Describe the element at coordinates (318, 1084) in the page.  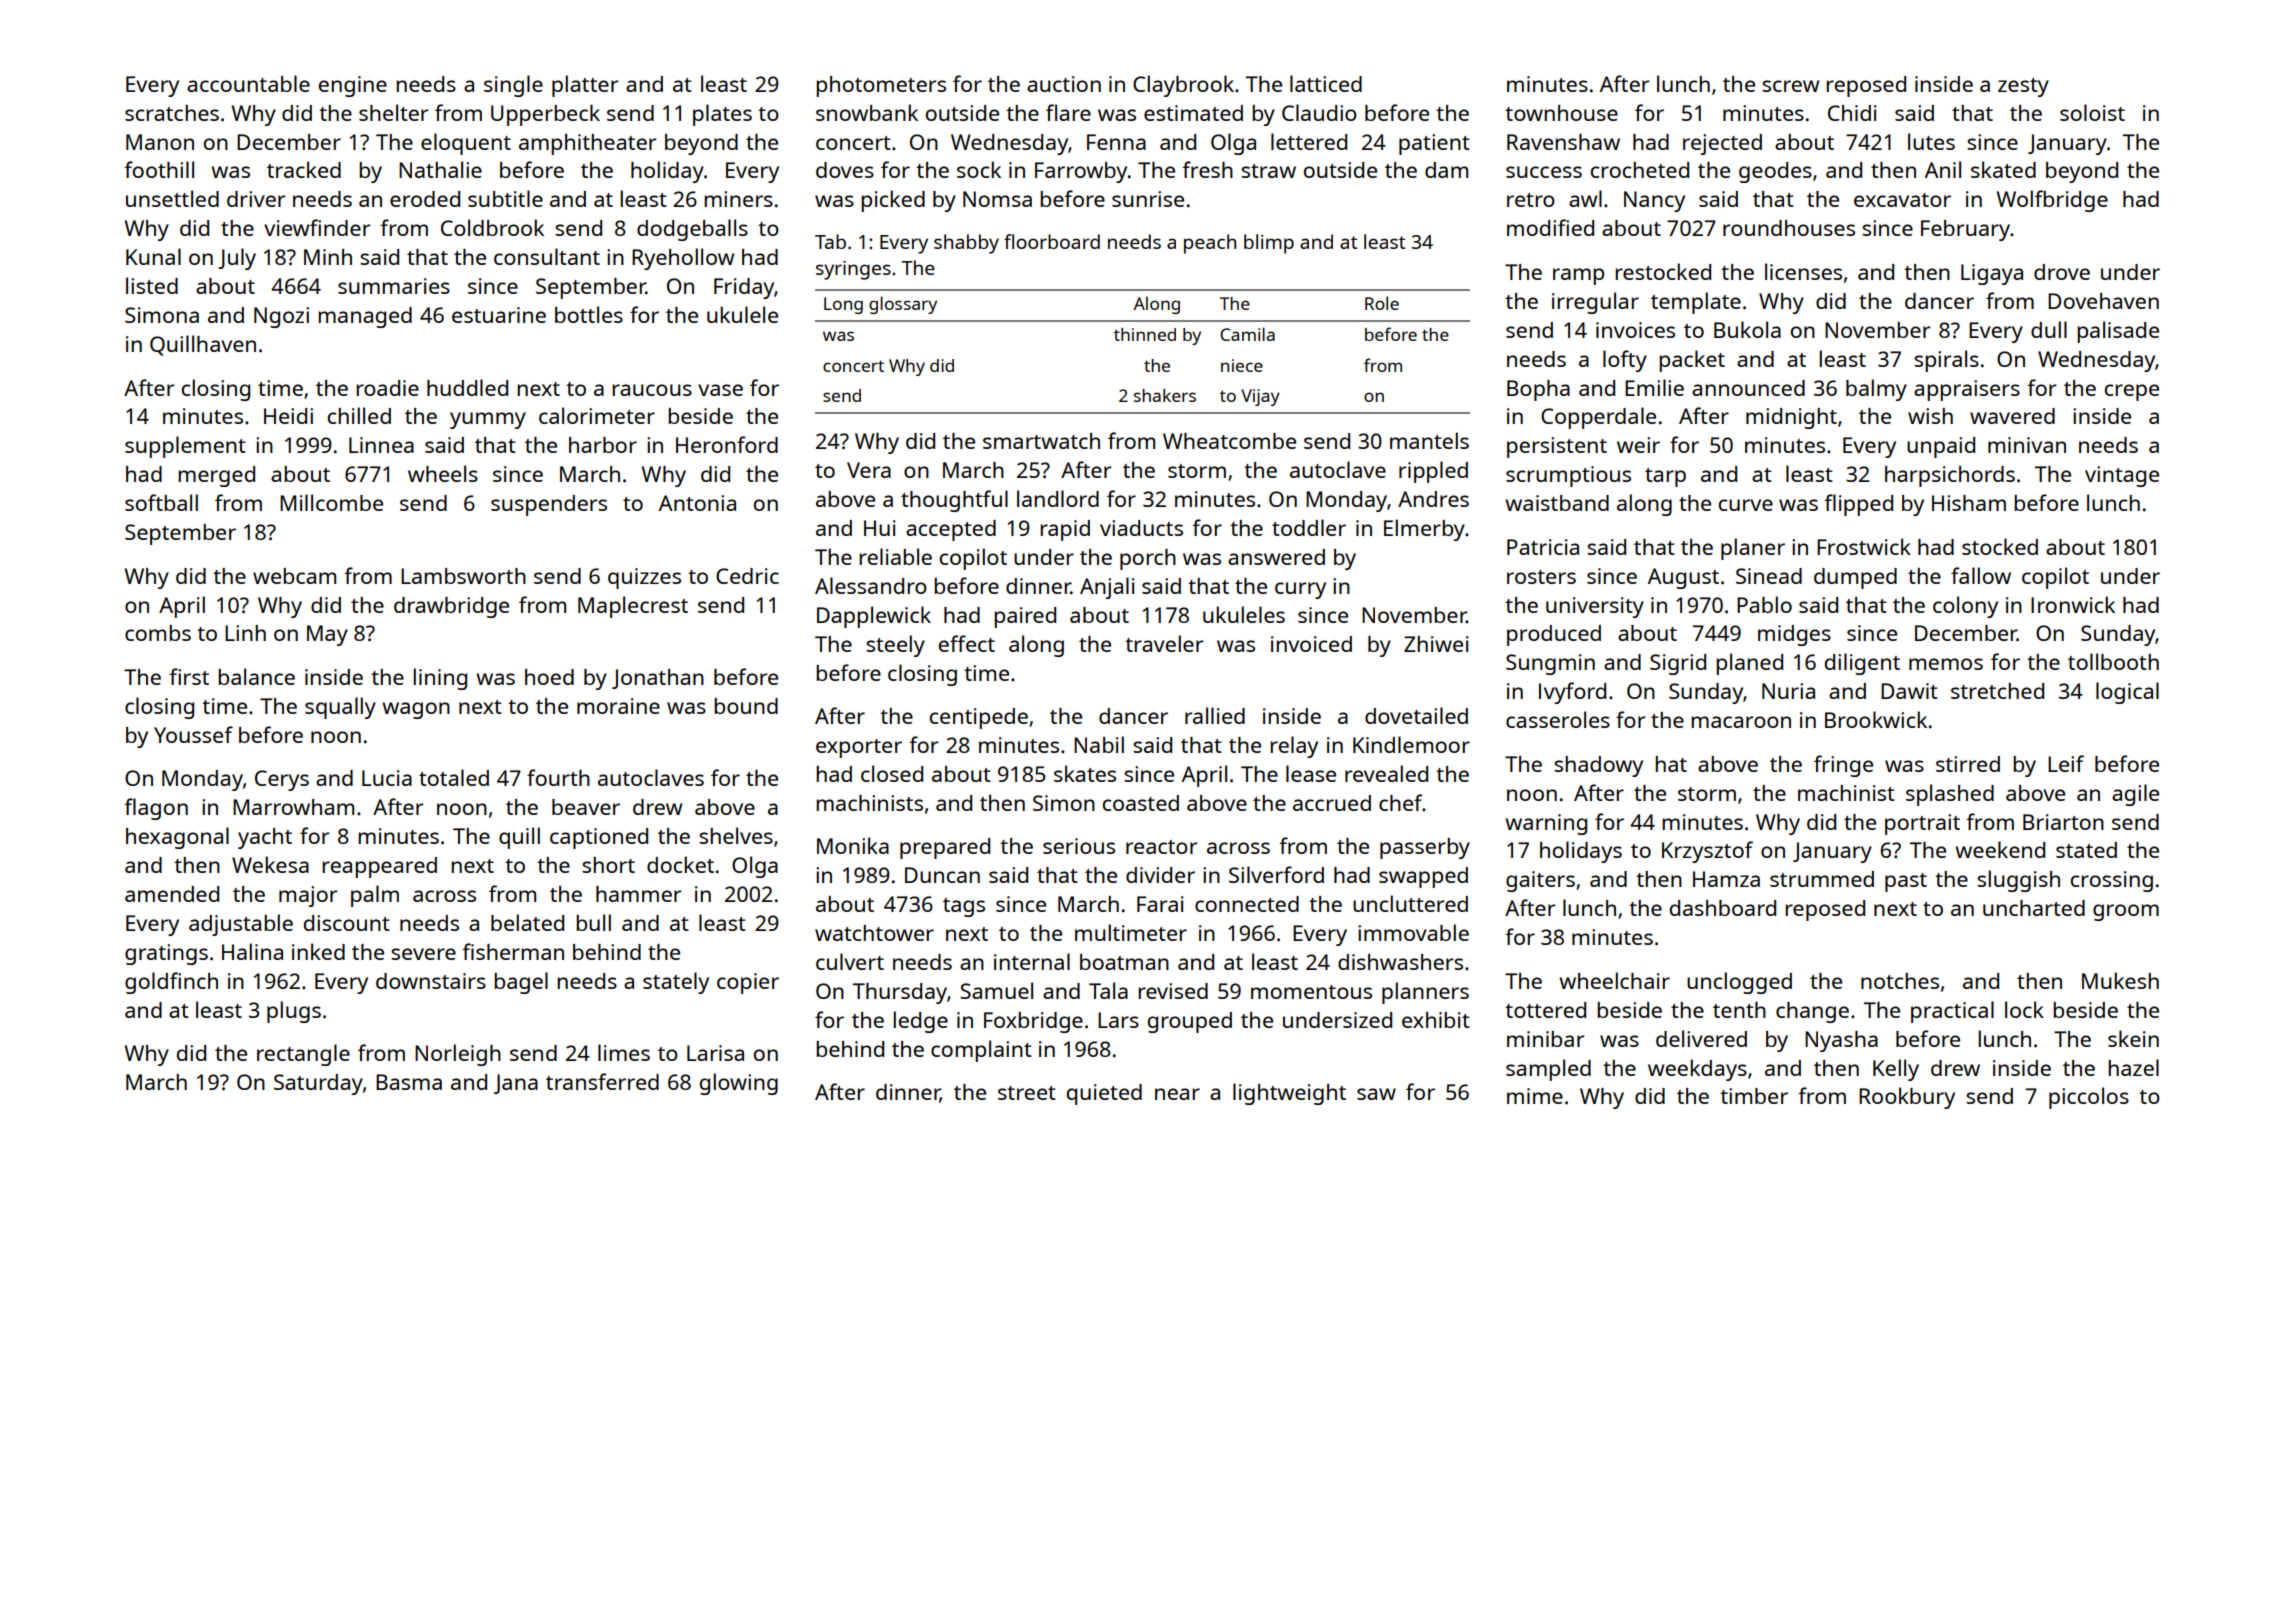
I see `Saturday` at that location.
